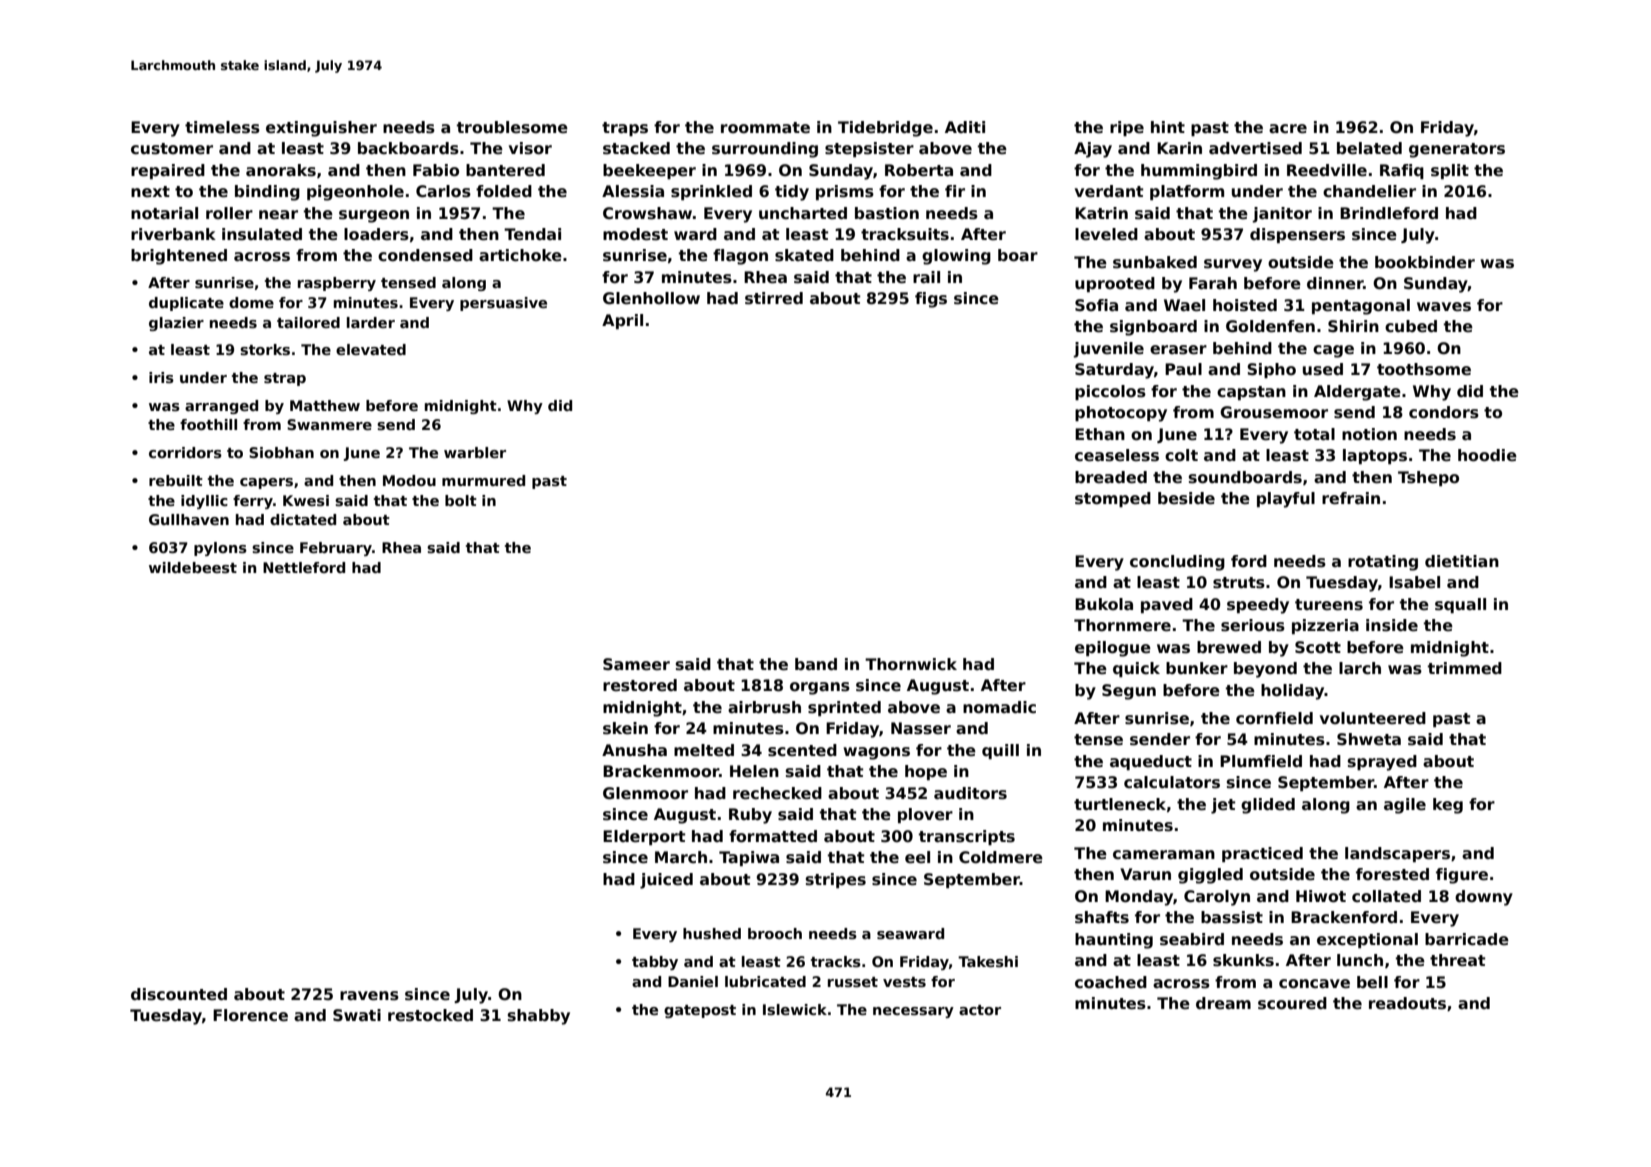 The height and width of the screenshot is (1167, 1651). Describe the element at coordinates (1151, 762) in the screenshot. I see `aqueduct` at that location.
